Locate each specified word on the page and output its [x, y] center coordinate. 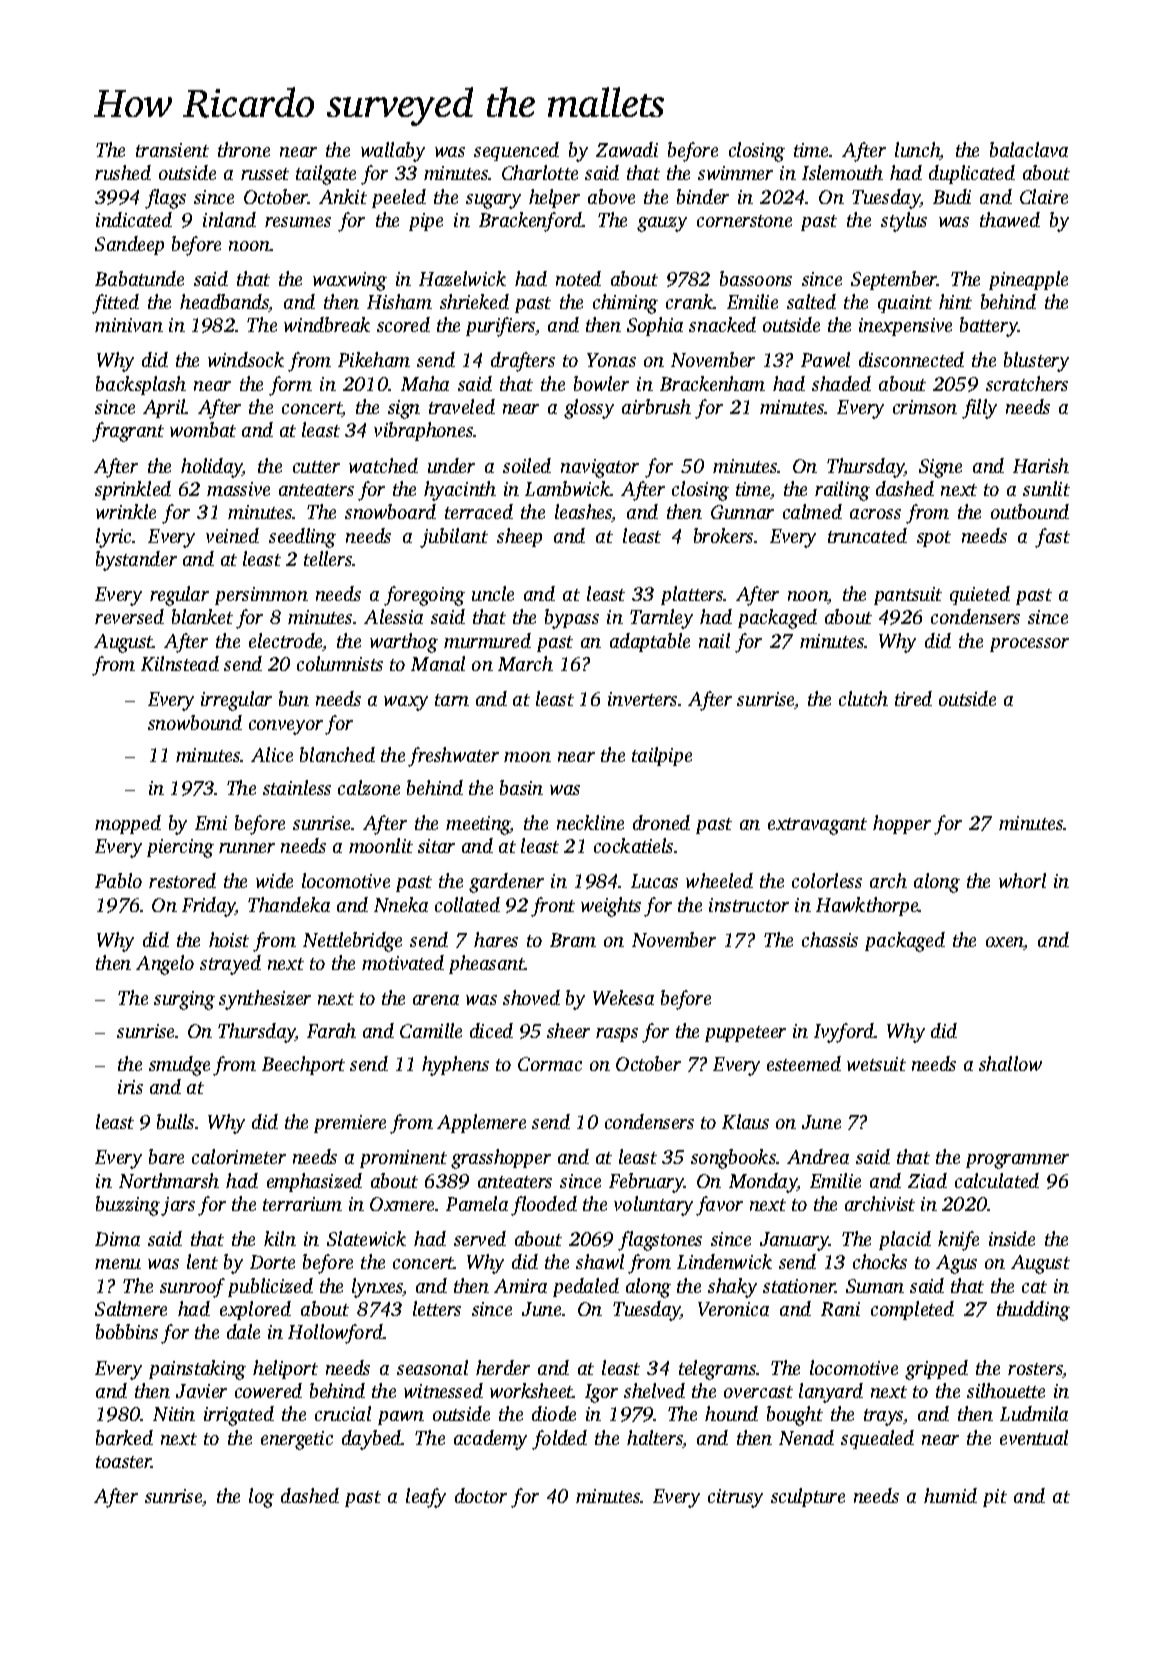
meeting [478, 825]
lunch [917, 151]
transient [172, 150]
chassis [830, 939]
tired [913, 698]
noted [578, 278]
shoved [531, 997]
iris [130, 1087]
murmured [487, 640]
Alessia [393, 616]
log [261, 1498]
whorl [1022, 880]
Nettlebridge [352, 942]
